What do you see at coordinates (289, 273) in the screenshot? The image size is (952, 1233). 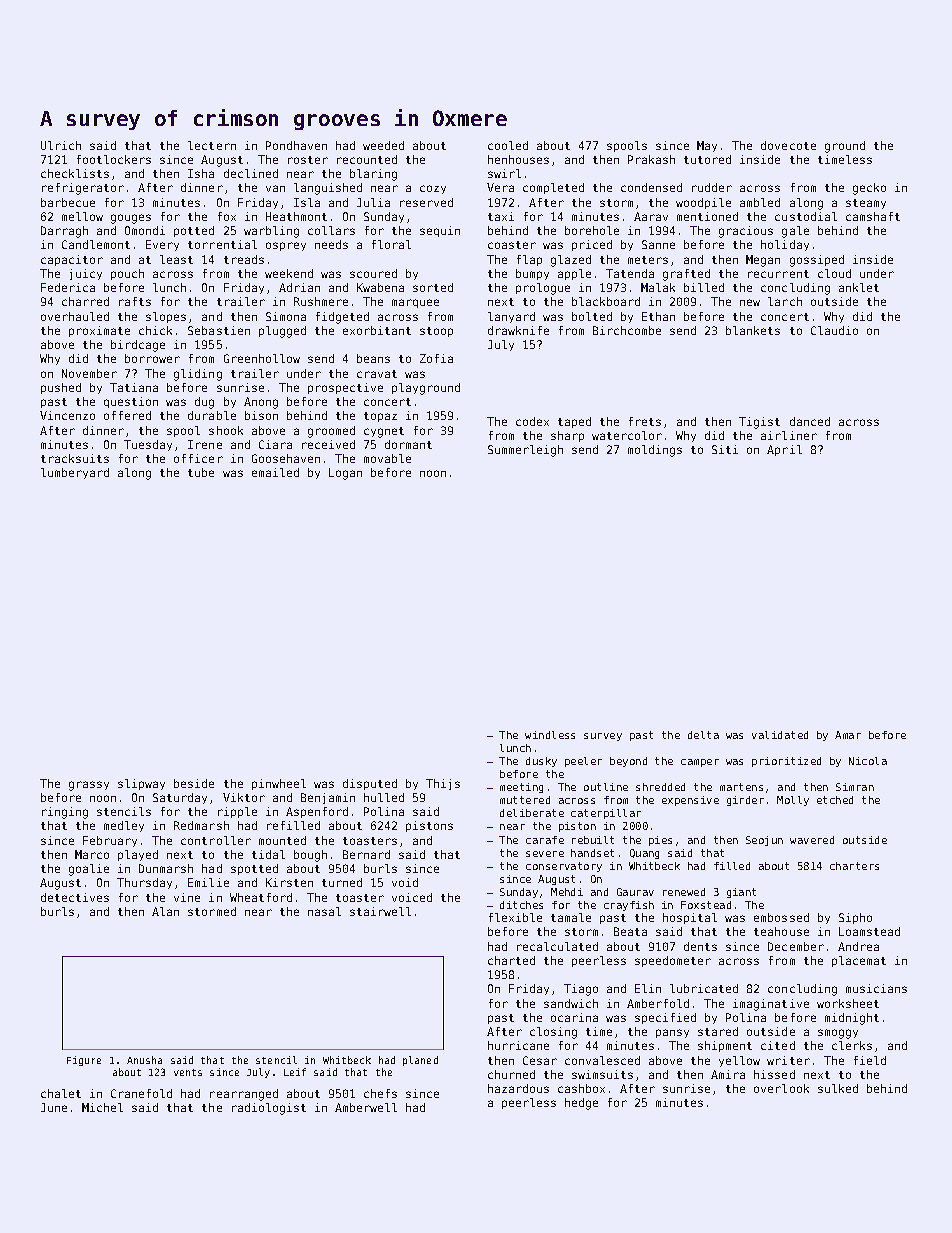 I see `weekend` at bounding box center [289, 273].
